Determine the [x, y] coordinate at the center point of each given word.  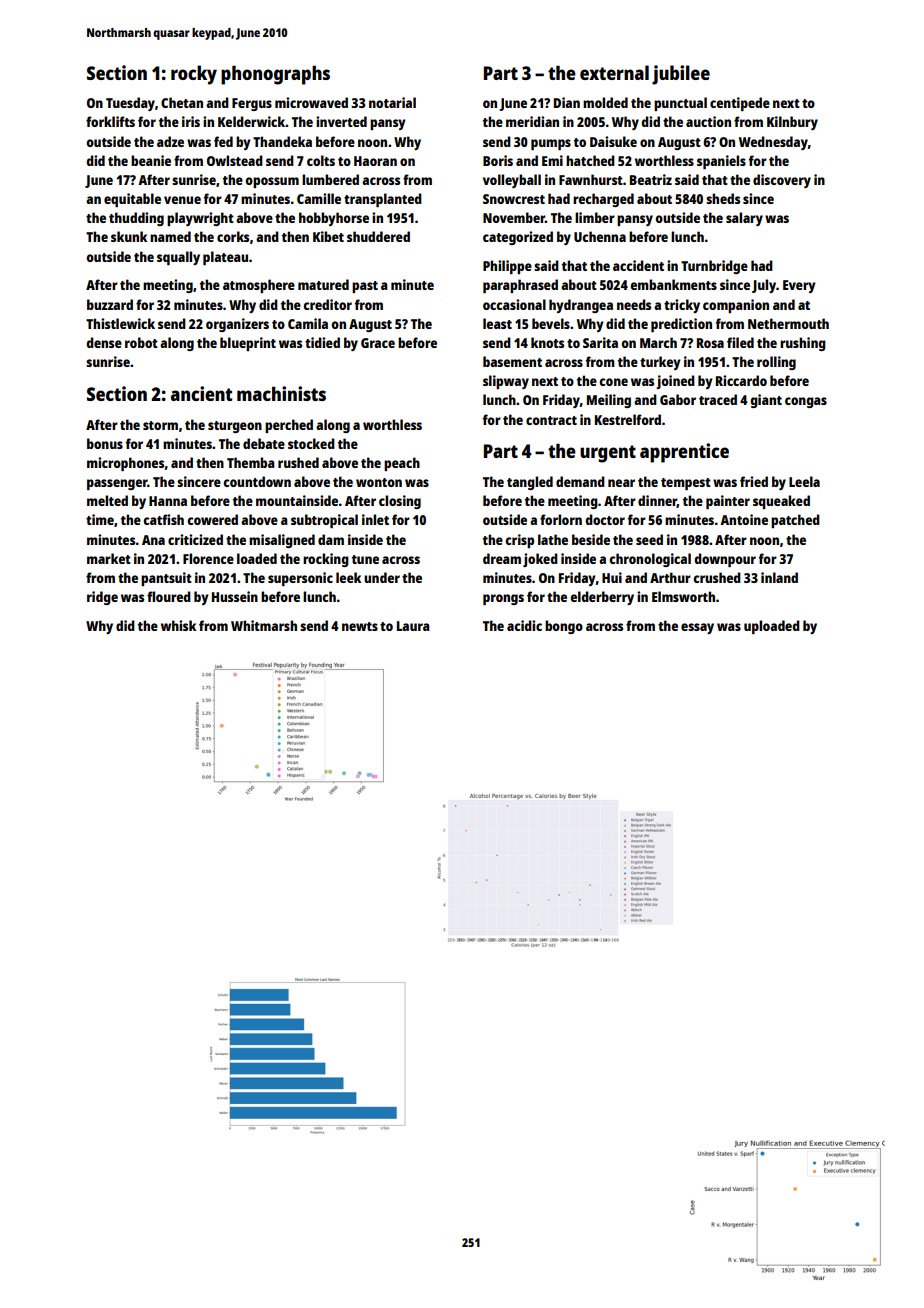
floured [169, 596]
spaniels [721, 162]
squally [178, 258]
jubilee [681, 75]
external [614, 72]
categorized [518, 238]
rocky [194, 75]
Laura [413, 626]
